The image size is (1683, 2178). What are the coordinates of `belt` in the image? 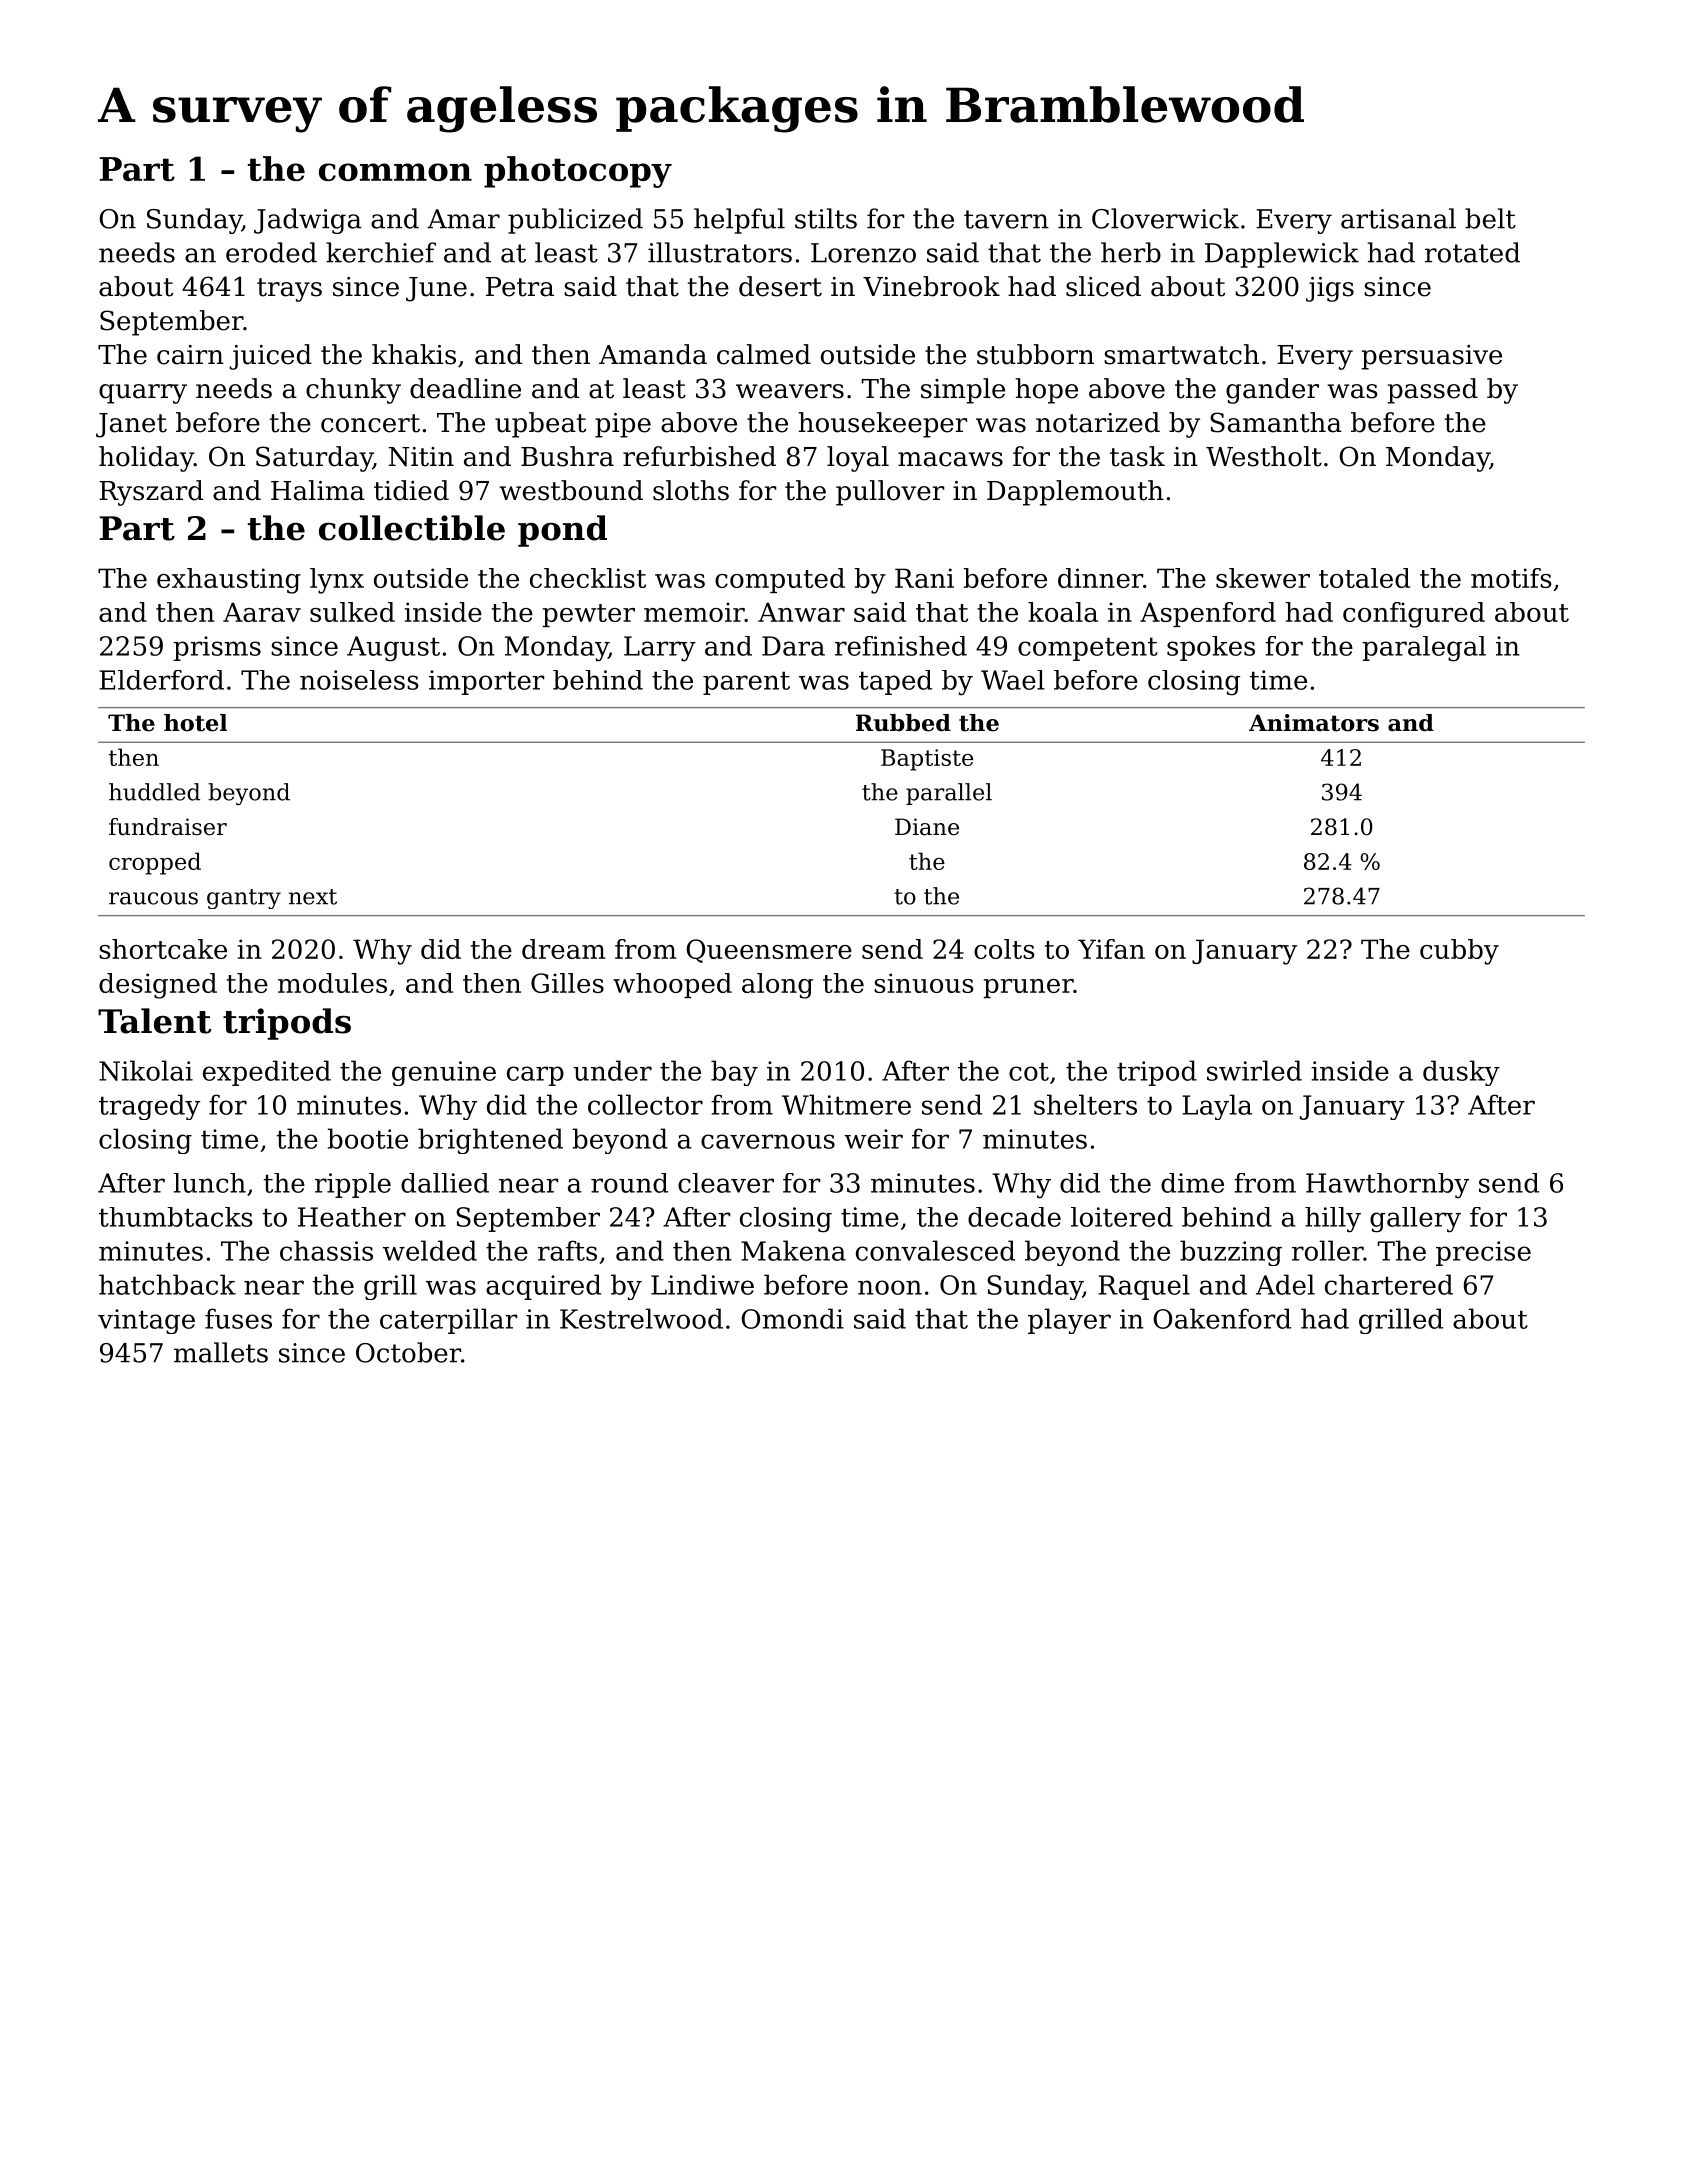 It's located at (1490, 218).
